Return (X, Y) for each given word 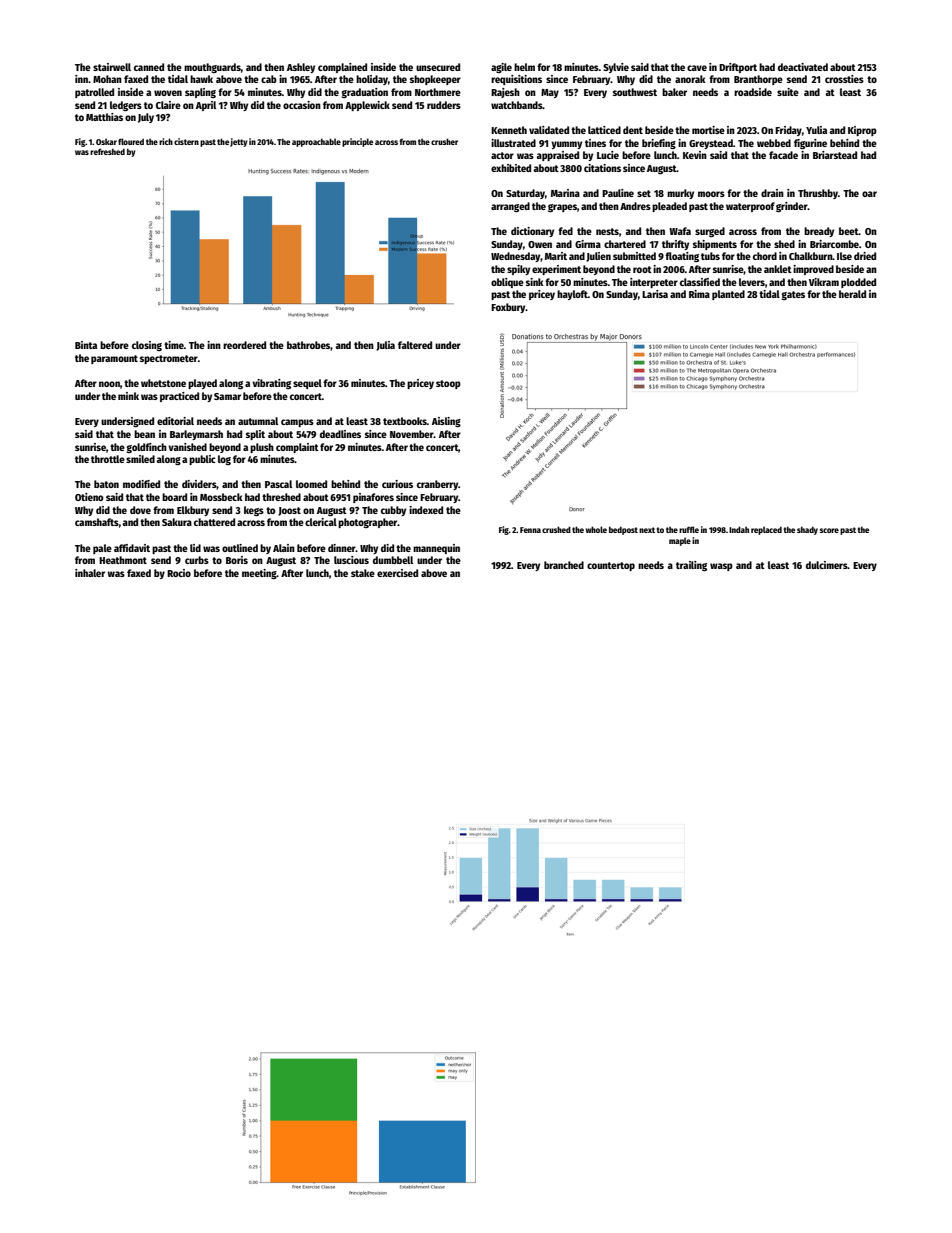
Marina (565, 193)
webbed (774, 143)
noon (109, 384)
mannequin (436, 549)
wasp (721, 567)
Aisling (446, 422)
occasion (302, 105)
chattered (214, 522)
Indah (739, 529)
